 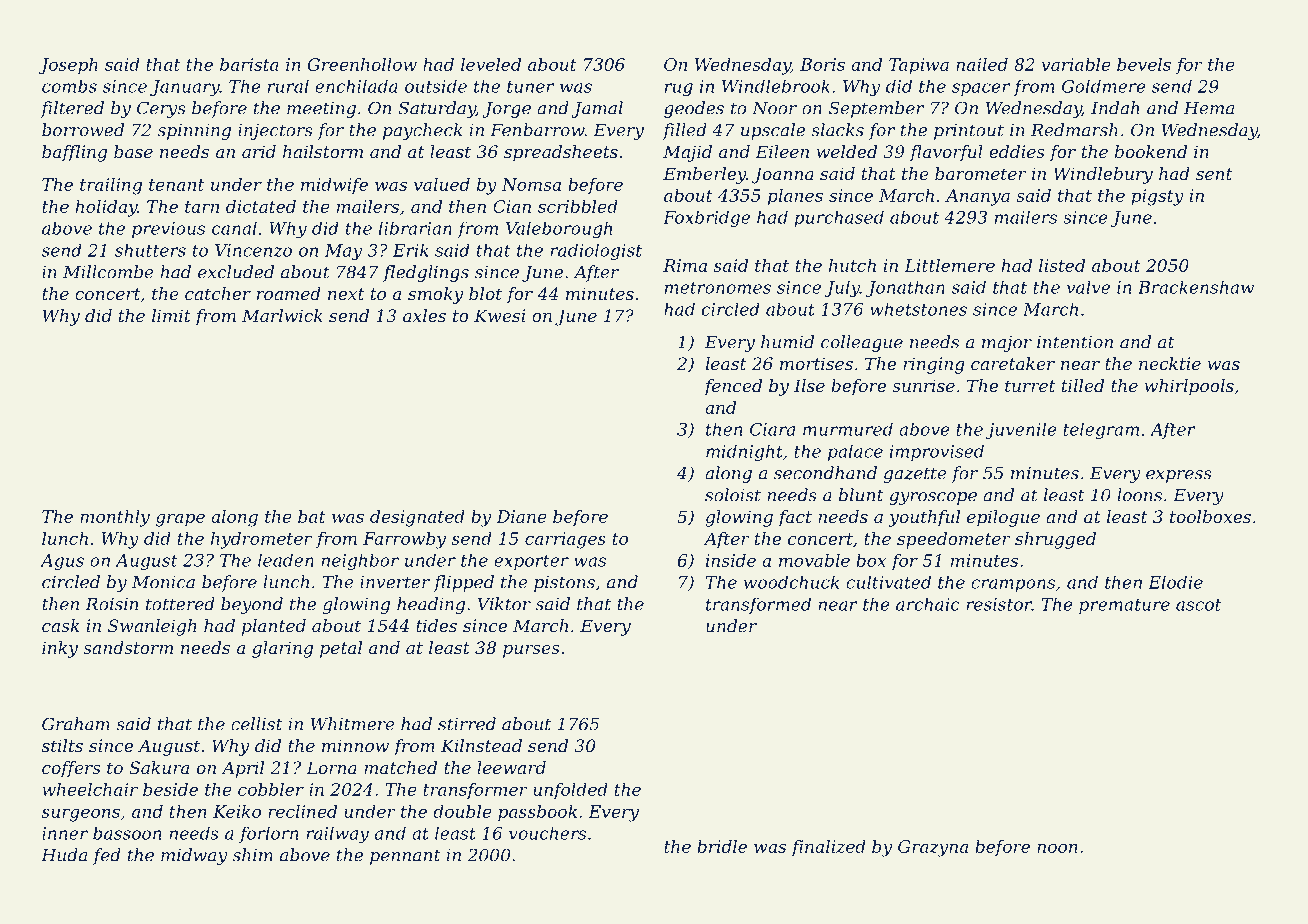 I want to click on Ananya, so click(x=977, y=197).
